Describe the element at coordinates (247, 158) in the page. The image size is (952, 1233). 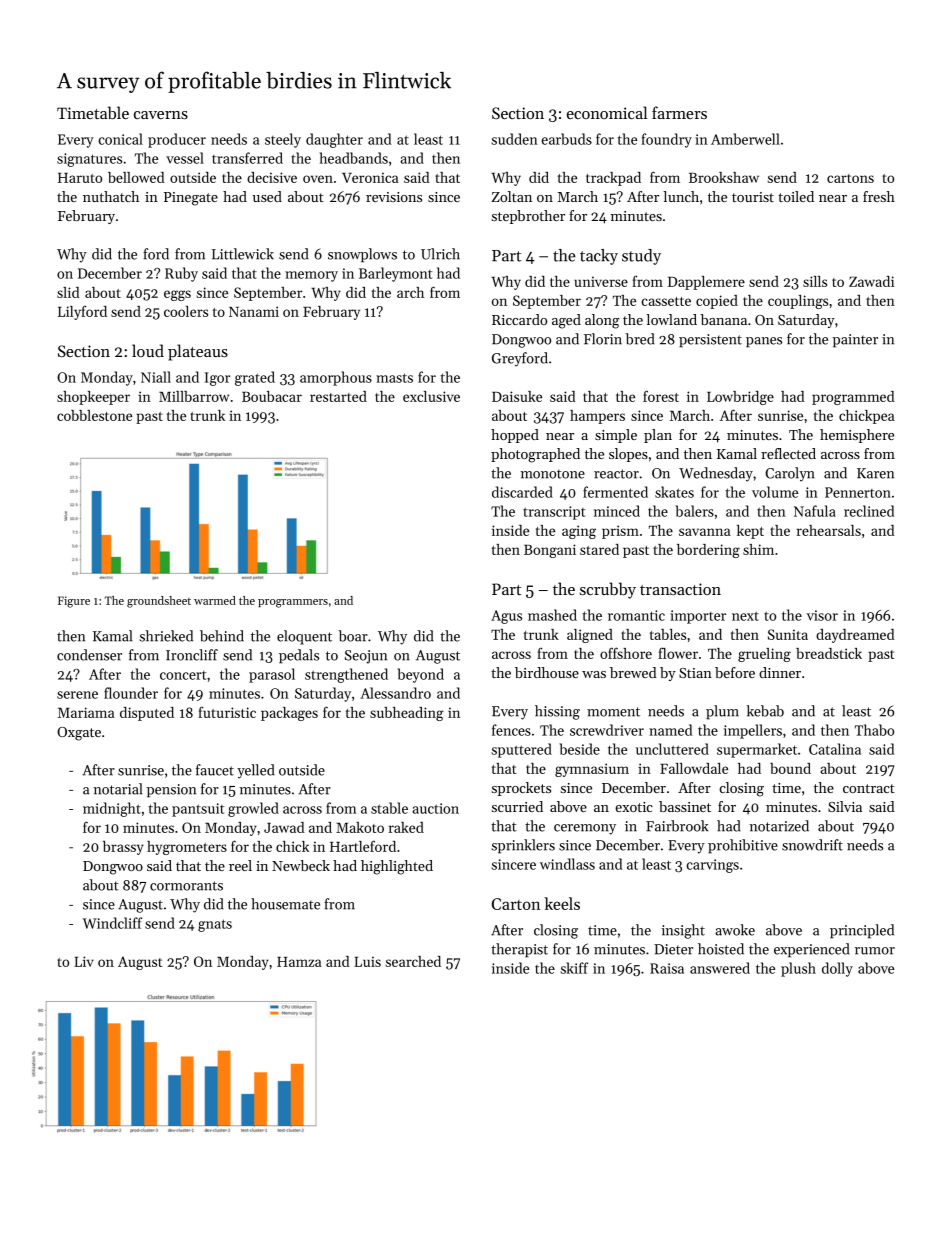
I see `transferred` at that location.
